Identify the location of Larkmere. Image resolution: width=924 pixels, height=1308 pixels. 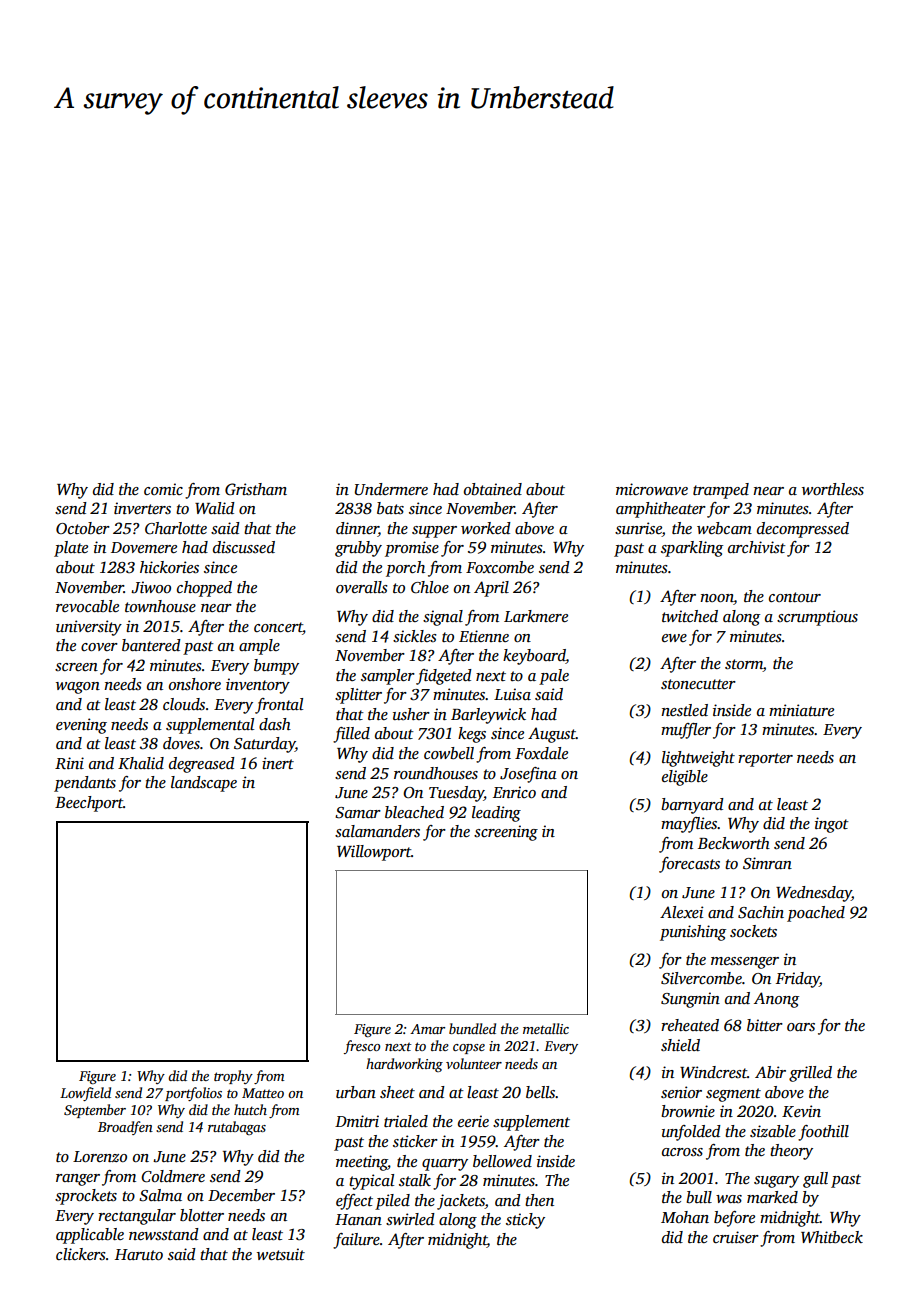
(536, 616).
